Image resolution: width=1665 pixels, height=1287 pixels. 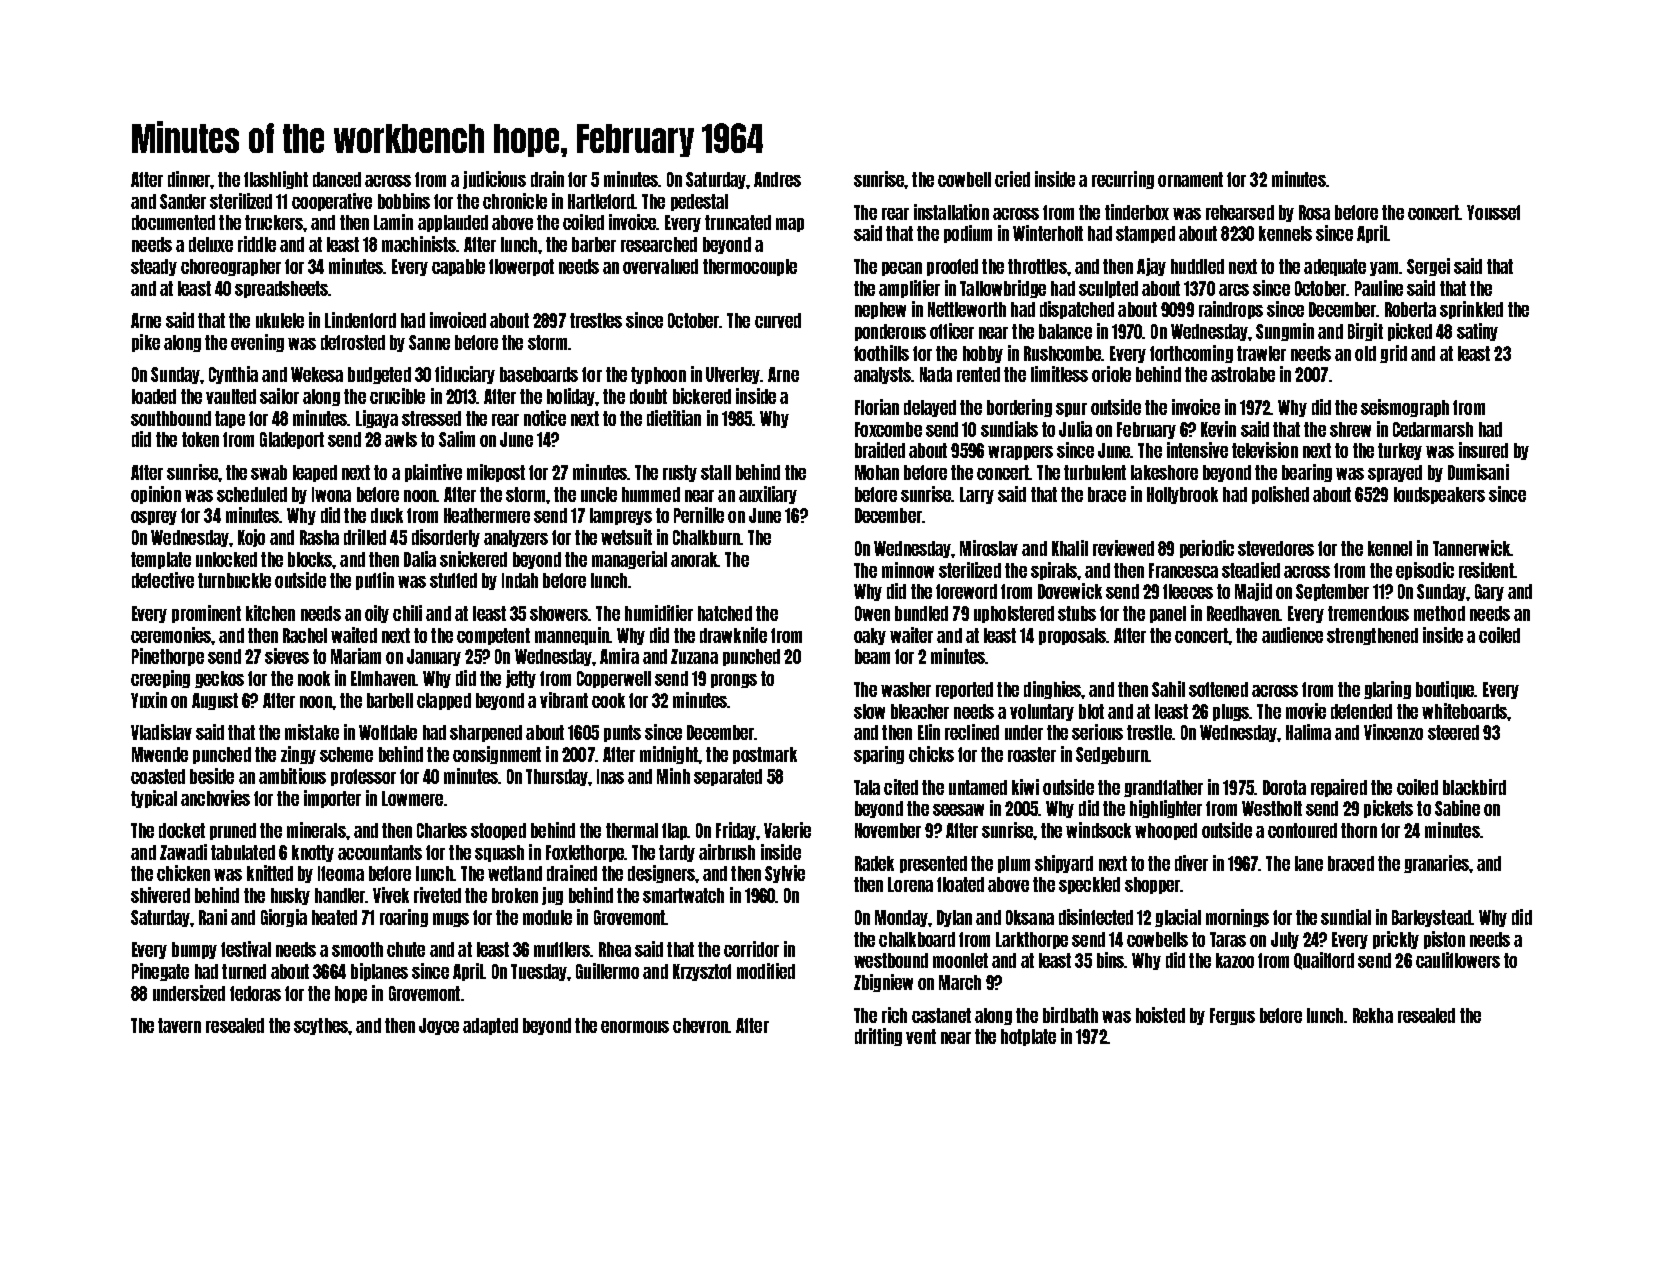 What do you see at coordinates (881, 353) in the image?
I see `foothills` at bounding box center [881, 353].
